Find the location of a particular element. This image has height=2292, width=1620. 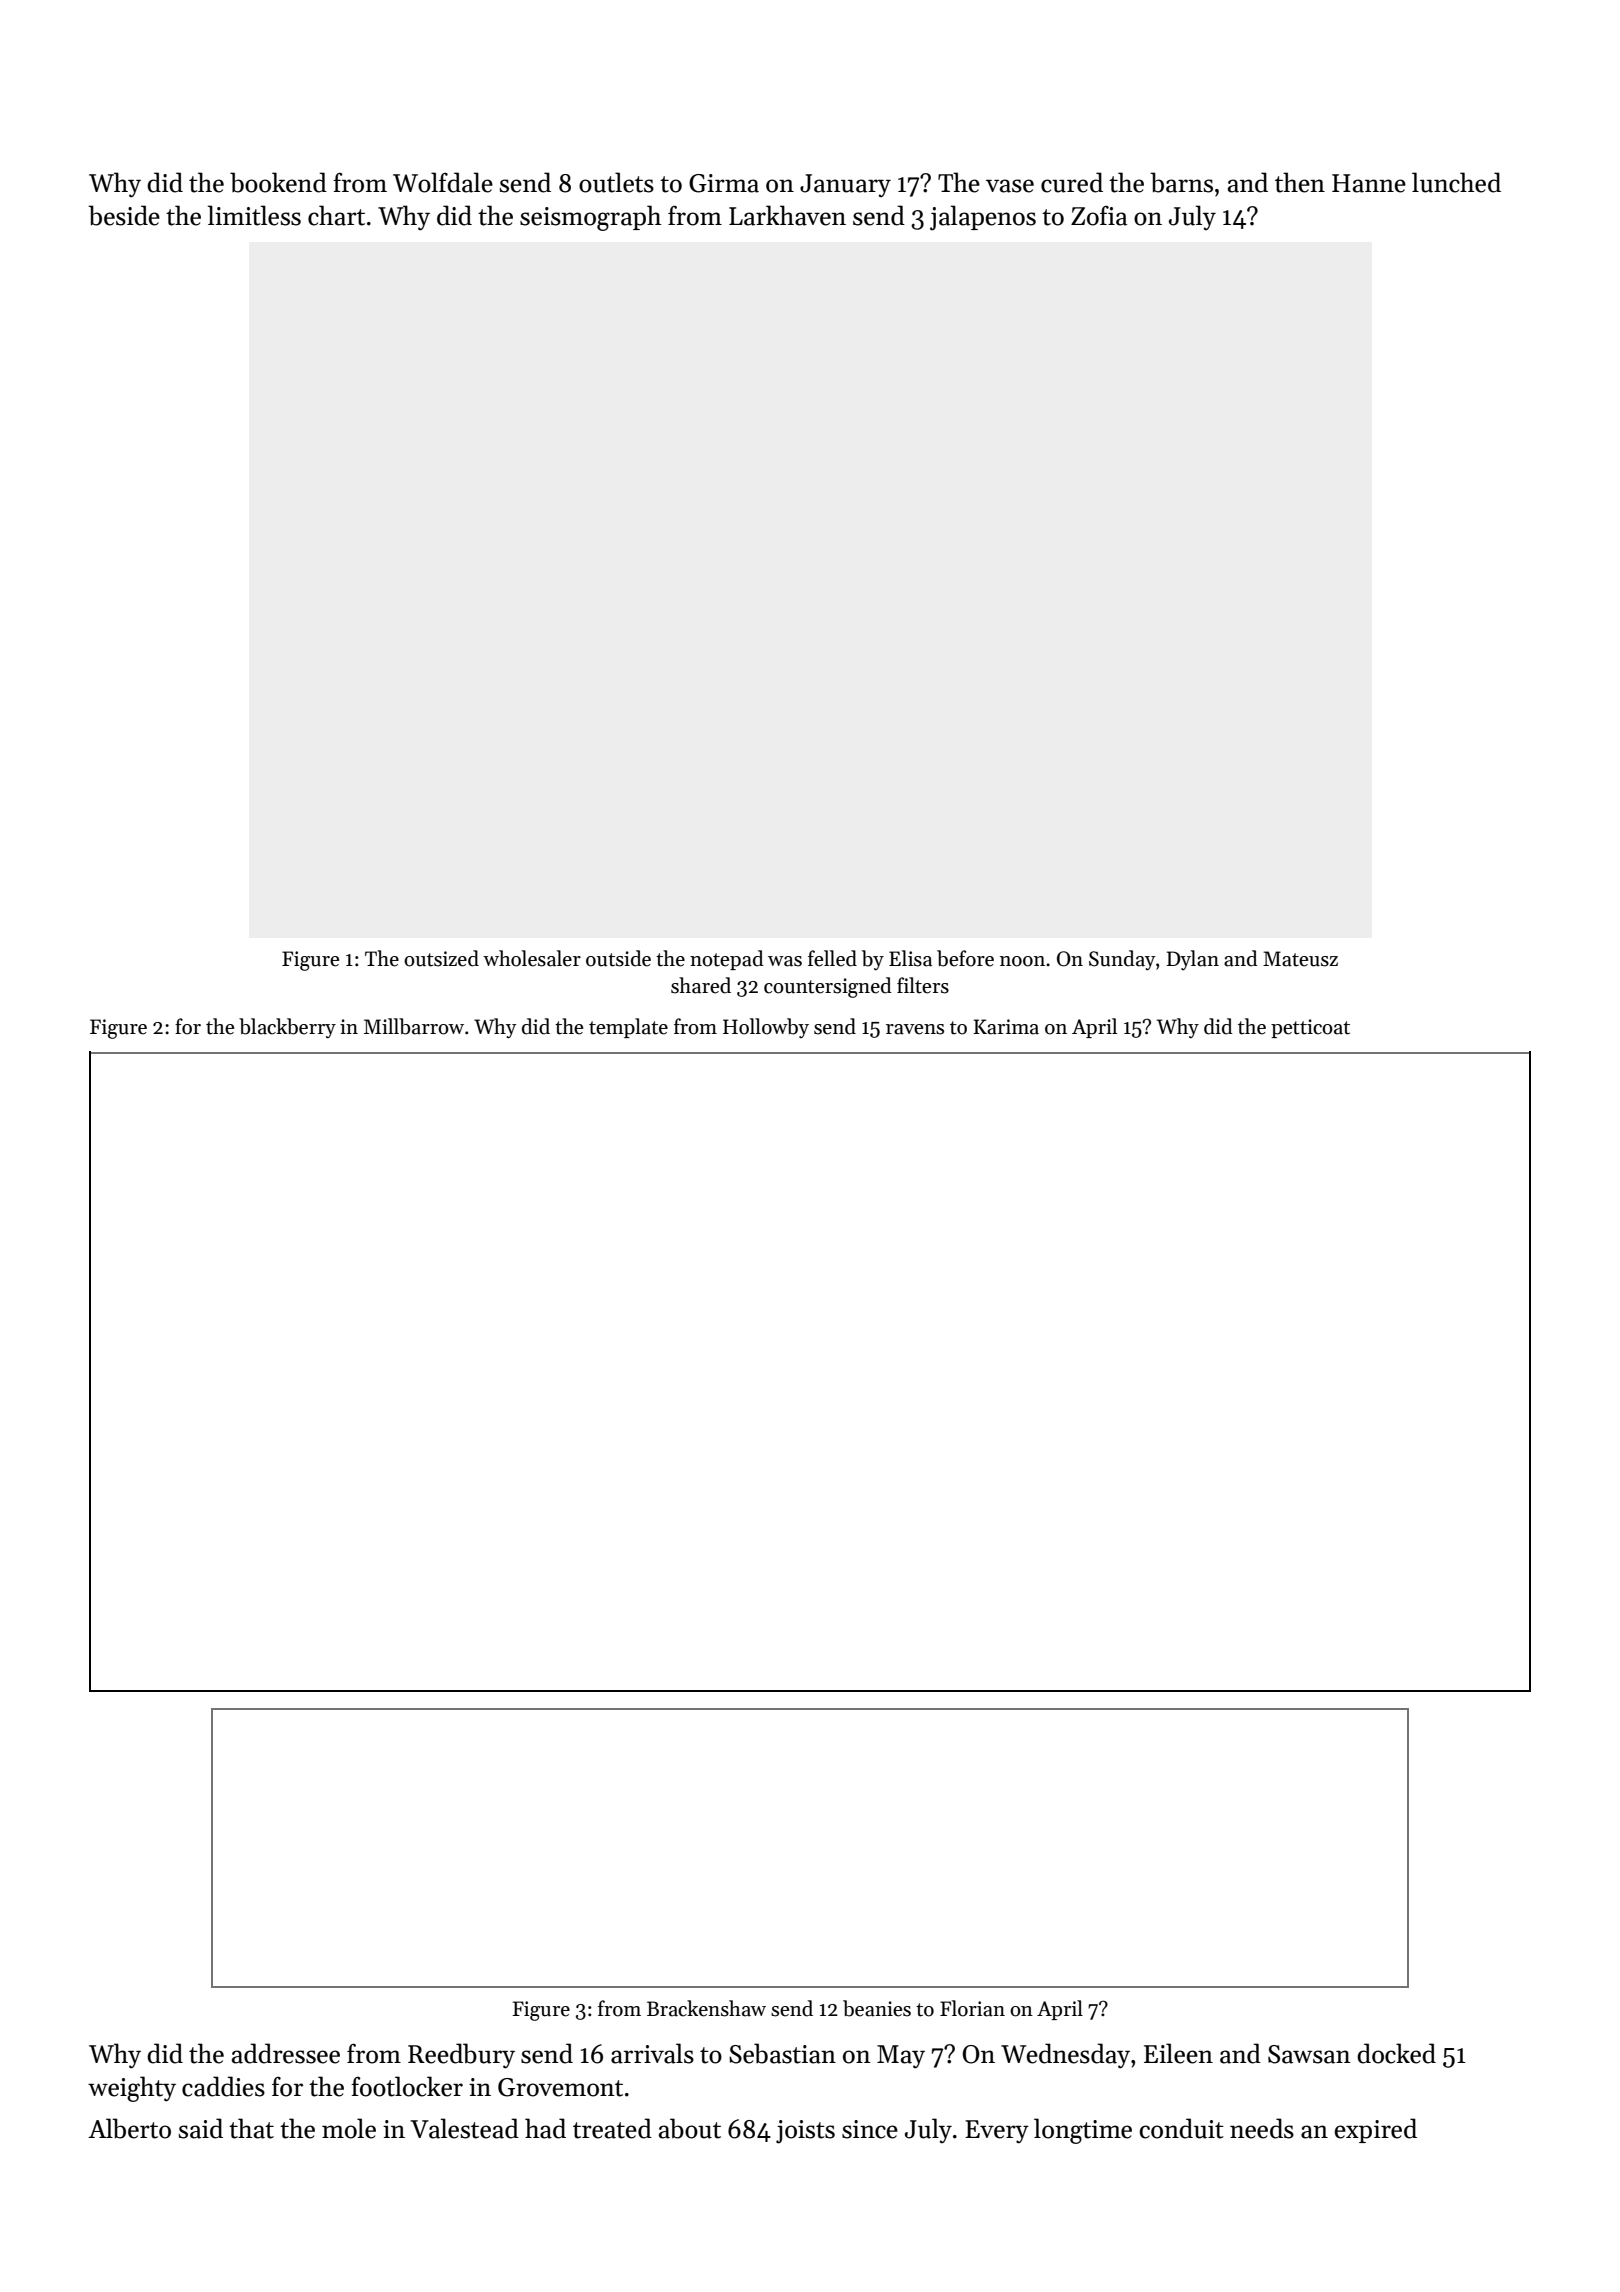

Larkhaven is located at coordinates (787, 215).
